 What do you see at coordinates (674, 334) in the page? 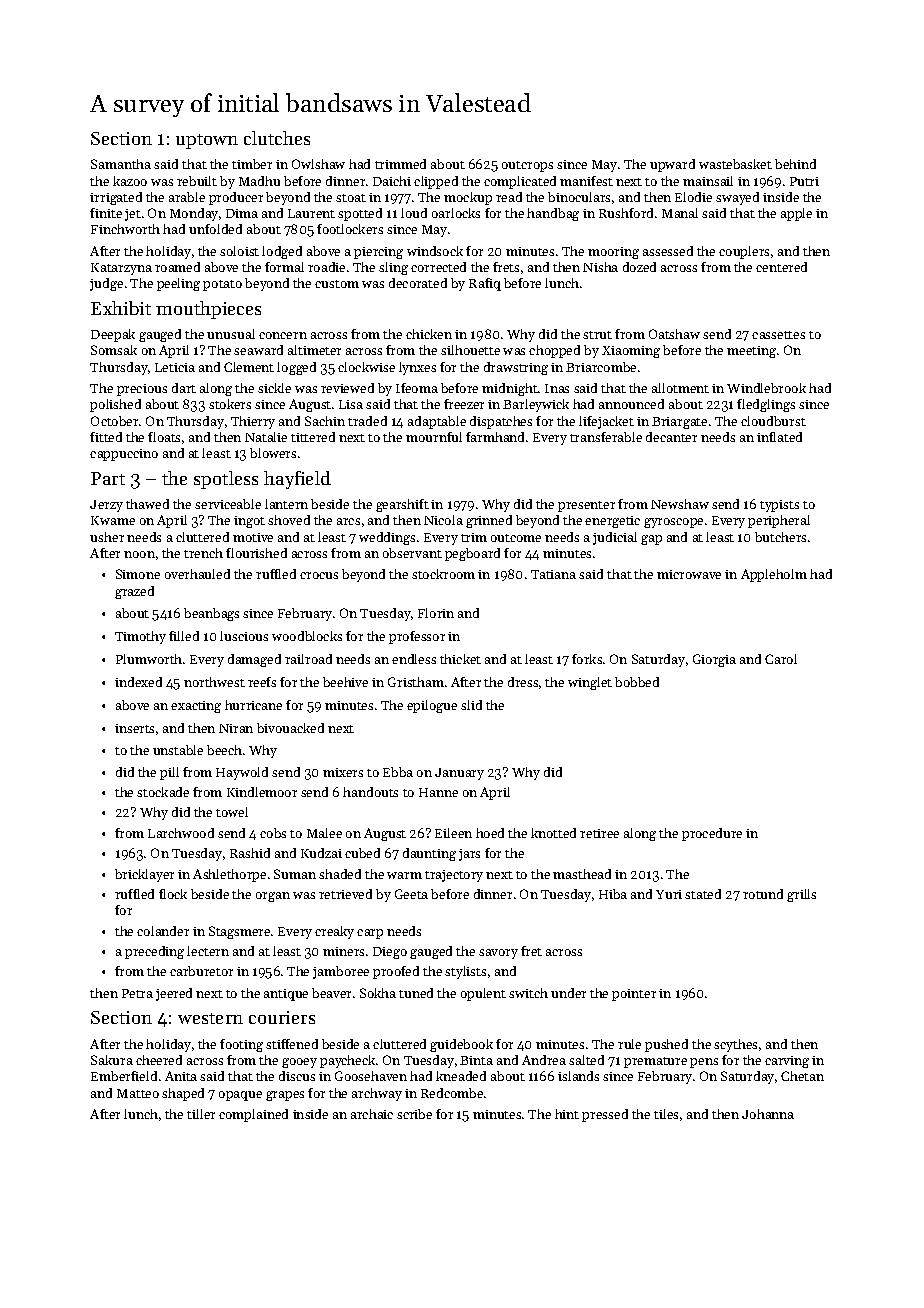
I see `Oatshaw` at bounding box center [674, 334].
